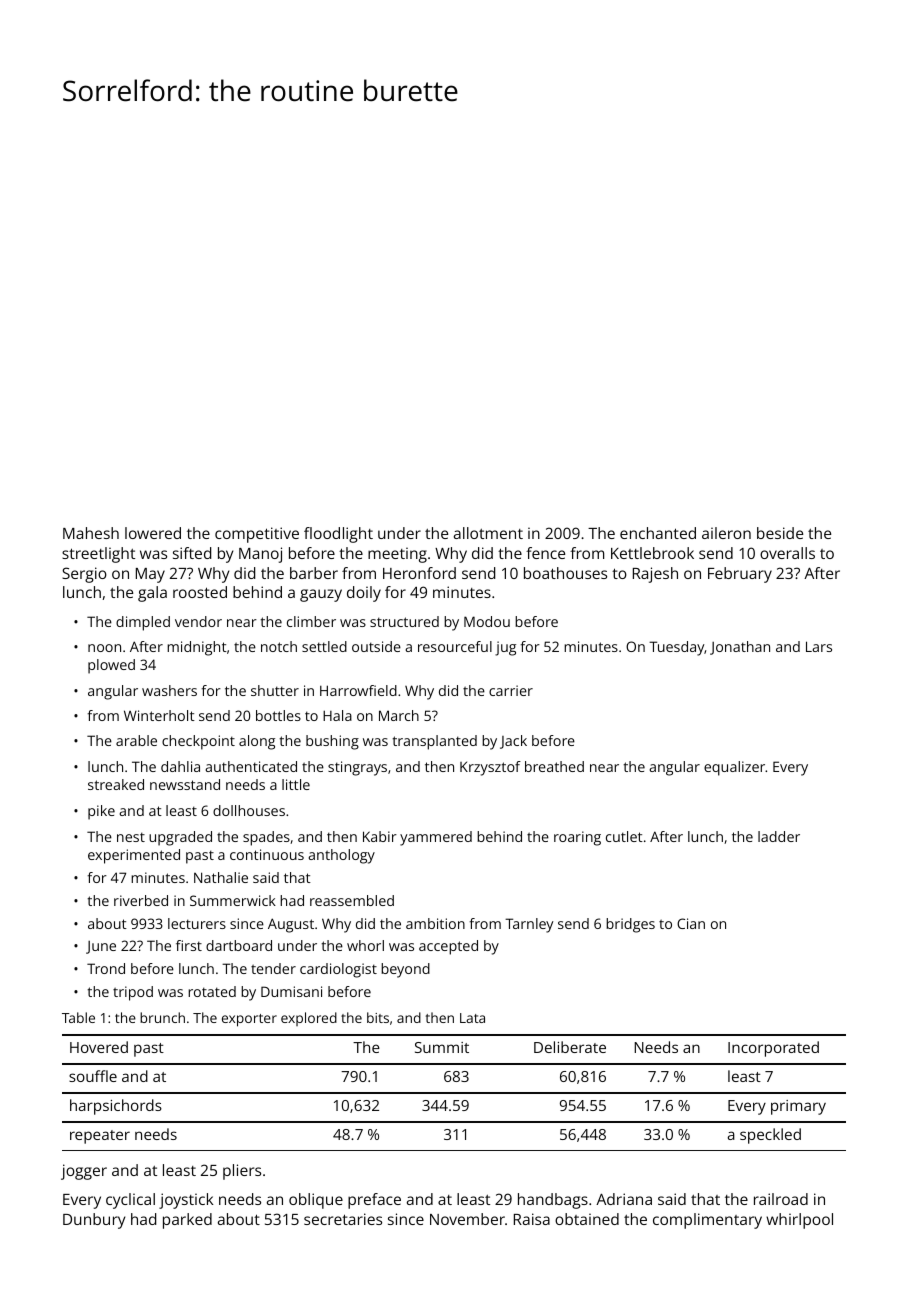 Image resolution: width=908 pixels, height=1316 pixels. What do you see at coordinates (734, 768) in the screenshot?
I see `equalizer` at bounding box center [734, 768].
